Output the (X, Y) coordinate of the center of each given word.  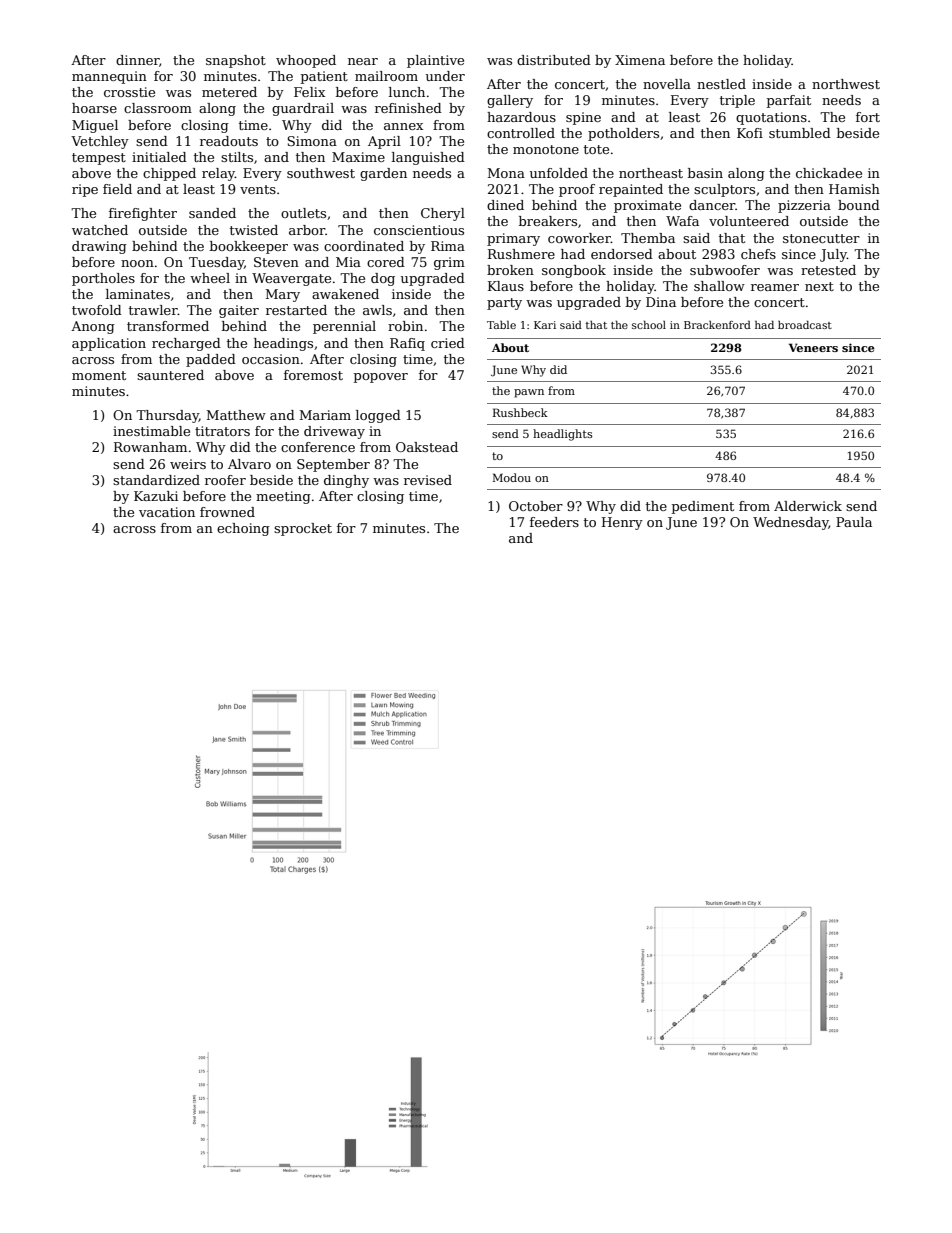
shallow (719, 286)
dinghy (346, 481)
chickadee (829, 173)
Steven (276, 262)
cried (448, 343)
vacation (167, 512)
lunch (407, 92)
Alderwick (808, 506)
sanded (212, 213)
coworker (579, 238)
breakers (548, 221)
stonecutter (821, 238)
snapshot (236, 61)
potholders (623, 134)
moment (99, 375)
